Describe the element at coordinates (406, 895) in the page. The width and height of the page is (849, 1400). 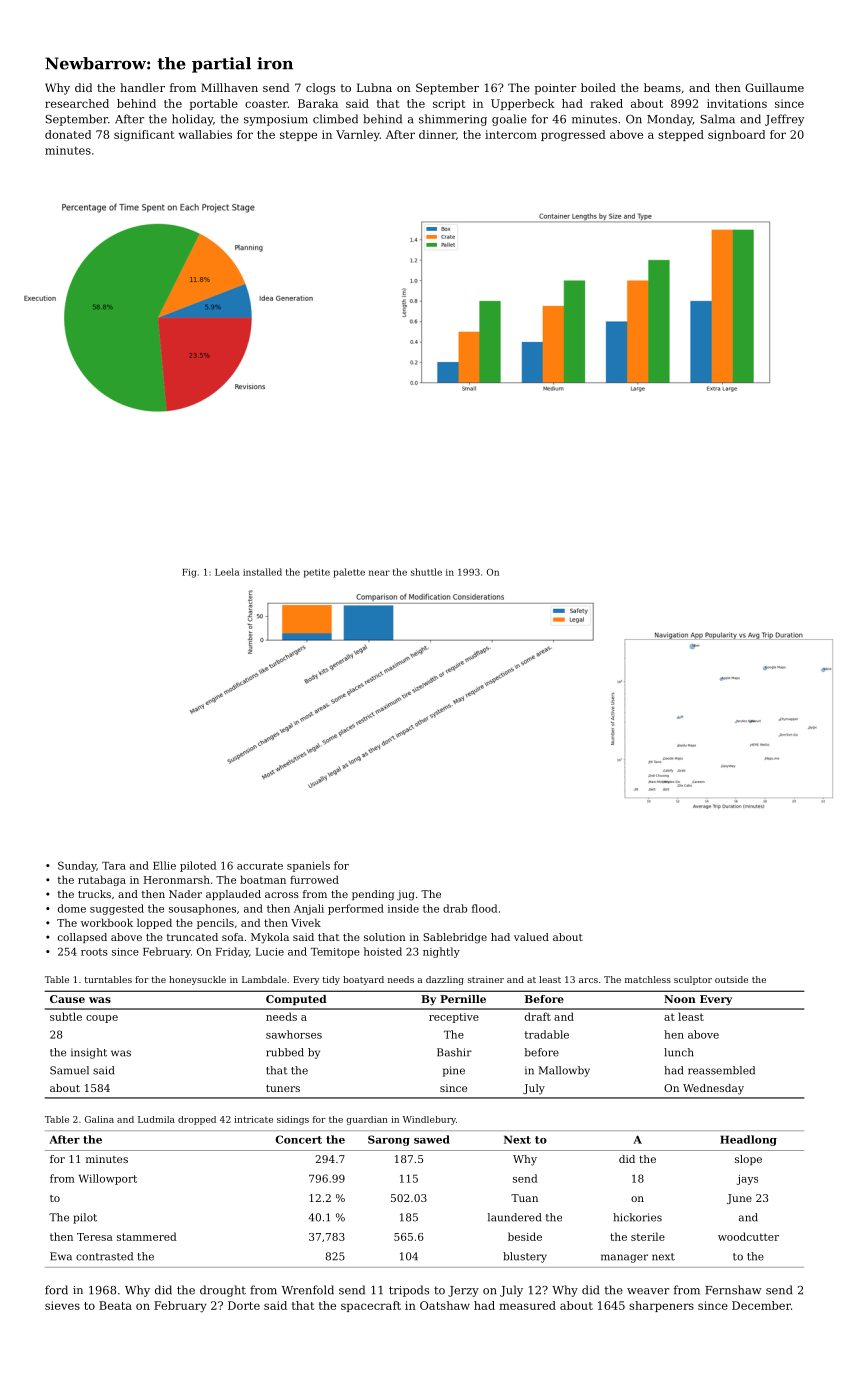
I see `jug` at that location.
